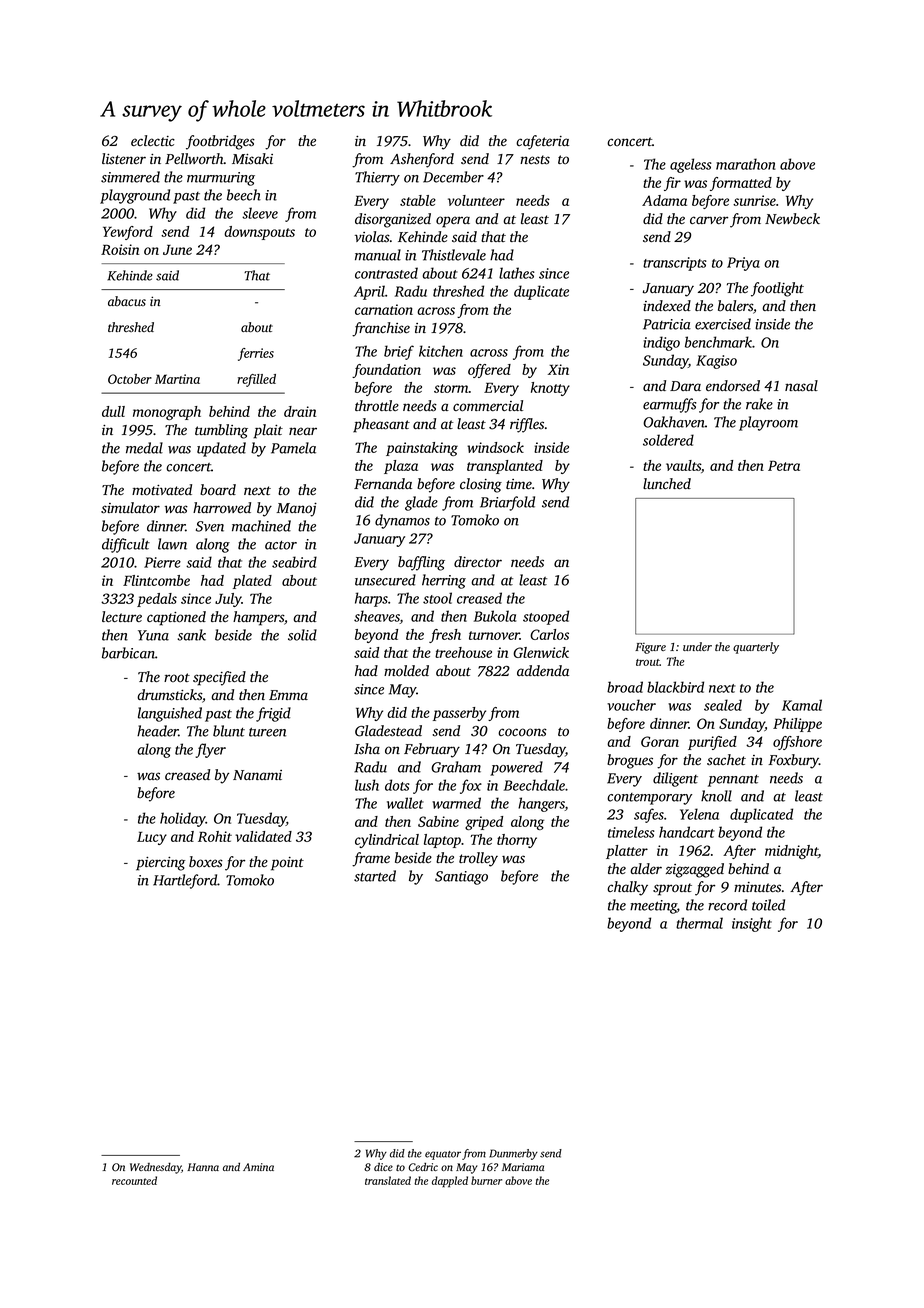  I want to click on Misaki, so click(252, 159).
